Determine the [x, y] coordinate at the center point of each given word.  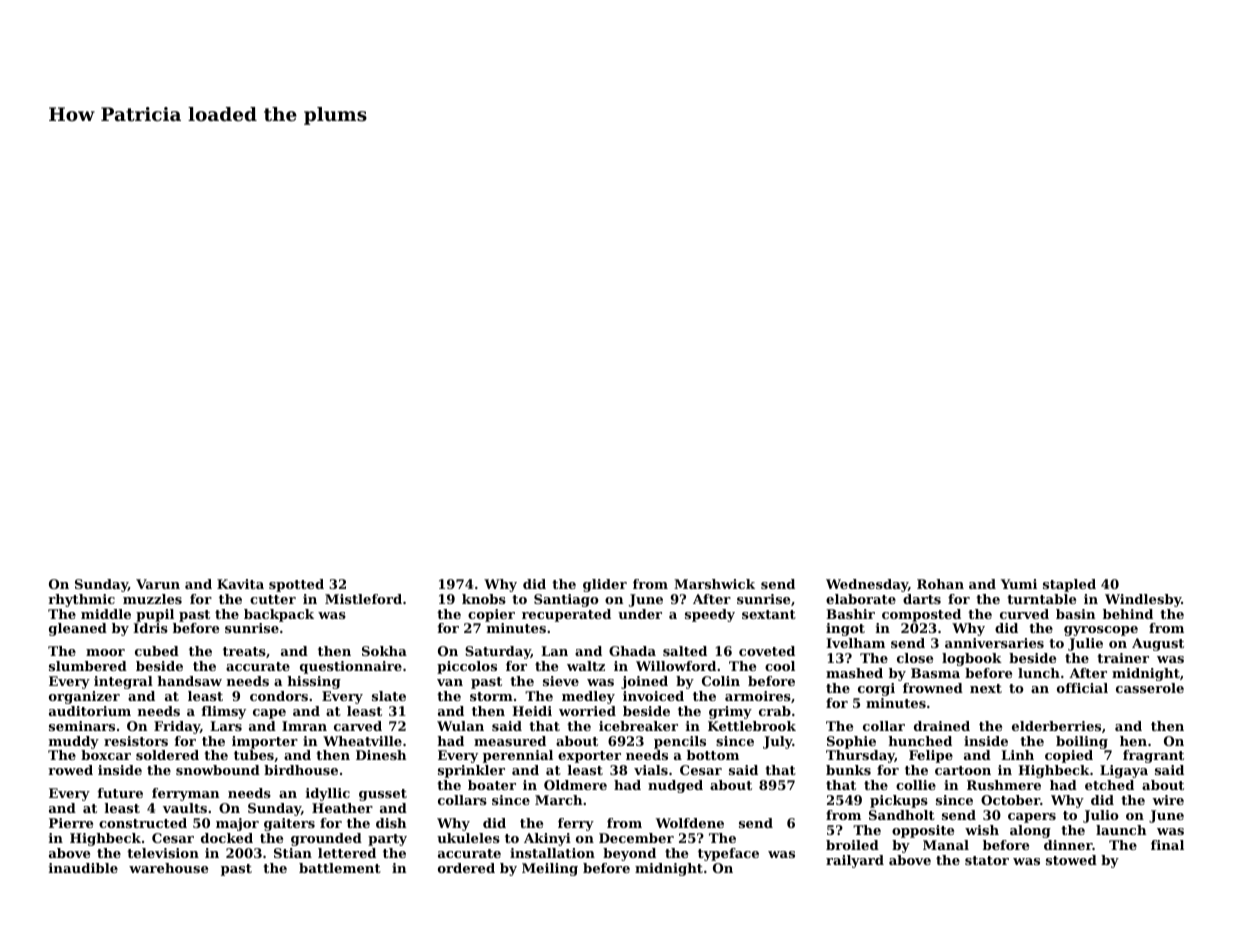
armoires [758, 696]
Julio [1101, 816]
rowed [70, 770]
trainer [1123, 658]
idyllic [328, 794]
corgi [876, 689]
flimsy [223, 712]
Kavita [240, 584]
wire [1168, 800]
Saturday [498, 652]
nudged [675, 786]
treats [244, 651]
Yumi [1019, 584]
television [163, 853]
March [558, 800]
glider [605, 585]
